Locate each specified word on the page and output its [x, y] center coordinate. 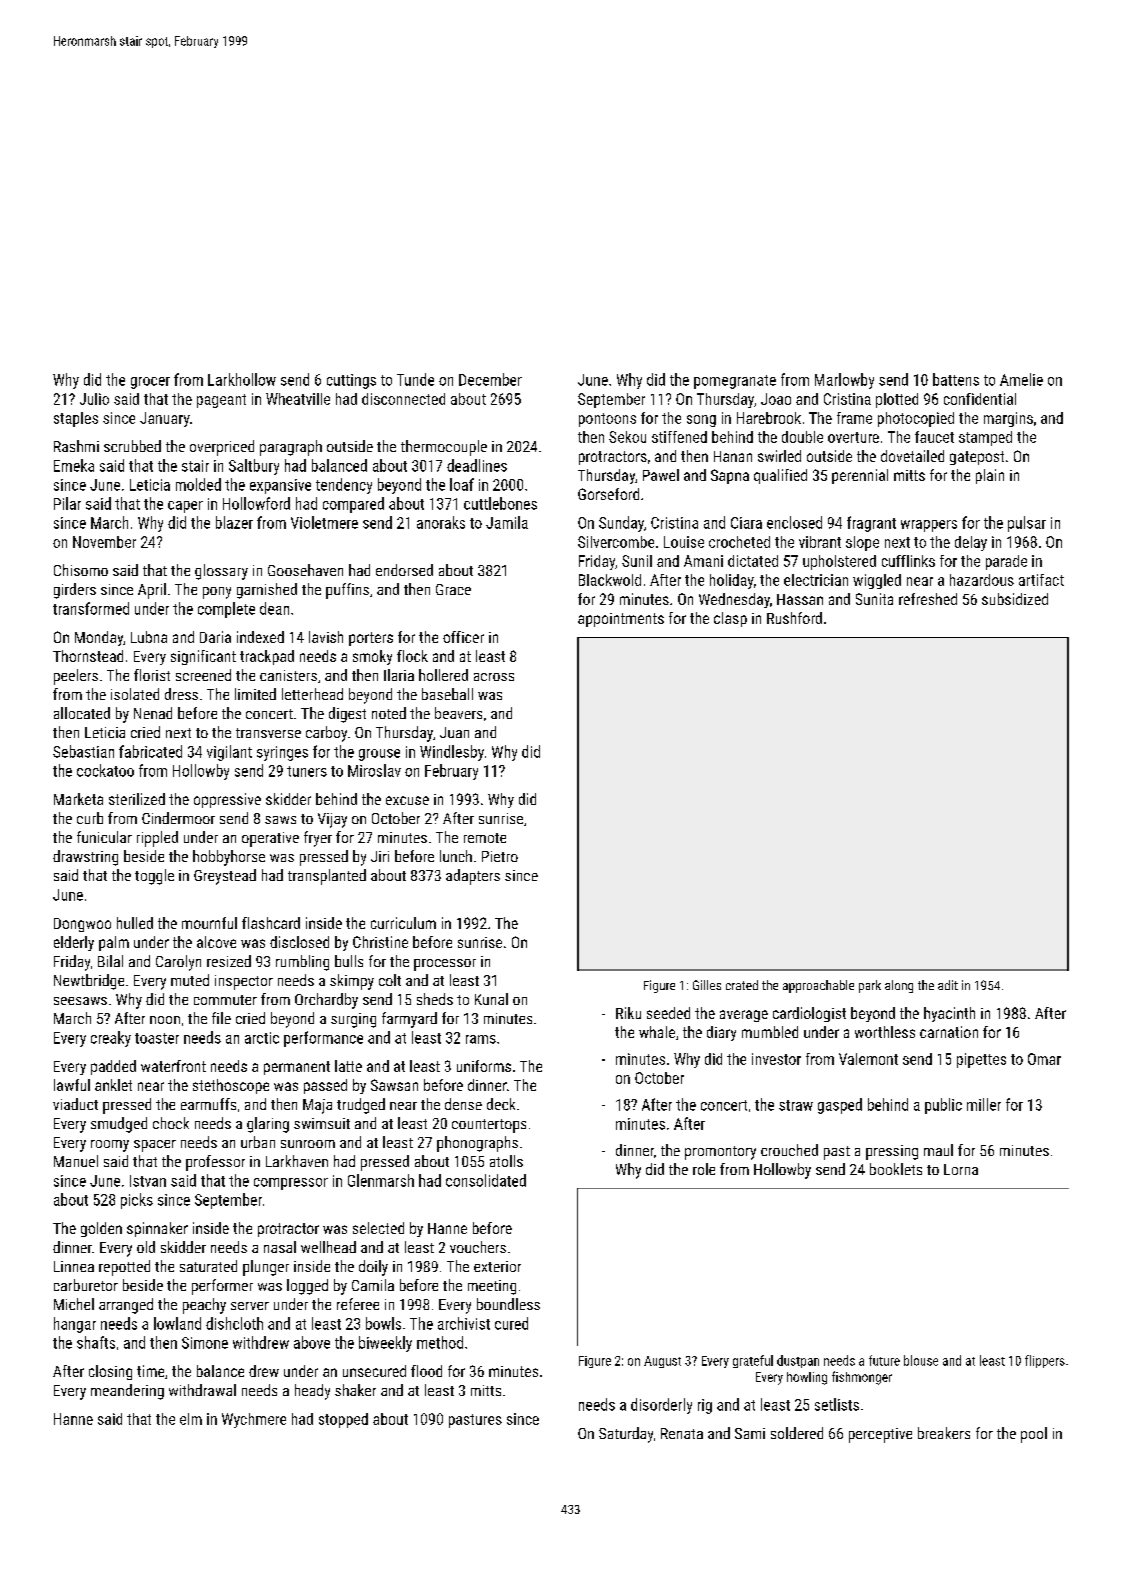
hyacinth [949, 1014]
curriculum [403, 923]
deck [501, 1104]
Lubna [149, 637]
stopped [343, 1420]
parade [1006, 562]
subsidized [1015, 599]
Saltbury [254, 467]
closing [110, 1372]
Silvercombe [616, 542]
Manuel [76, 1161]
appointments [621, 620]
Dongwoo [82, 925]
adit [948, 985]
